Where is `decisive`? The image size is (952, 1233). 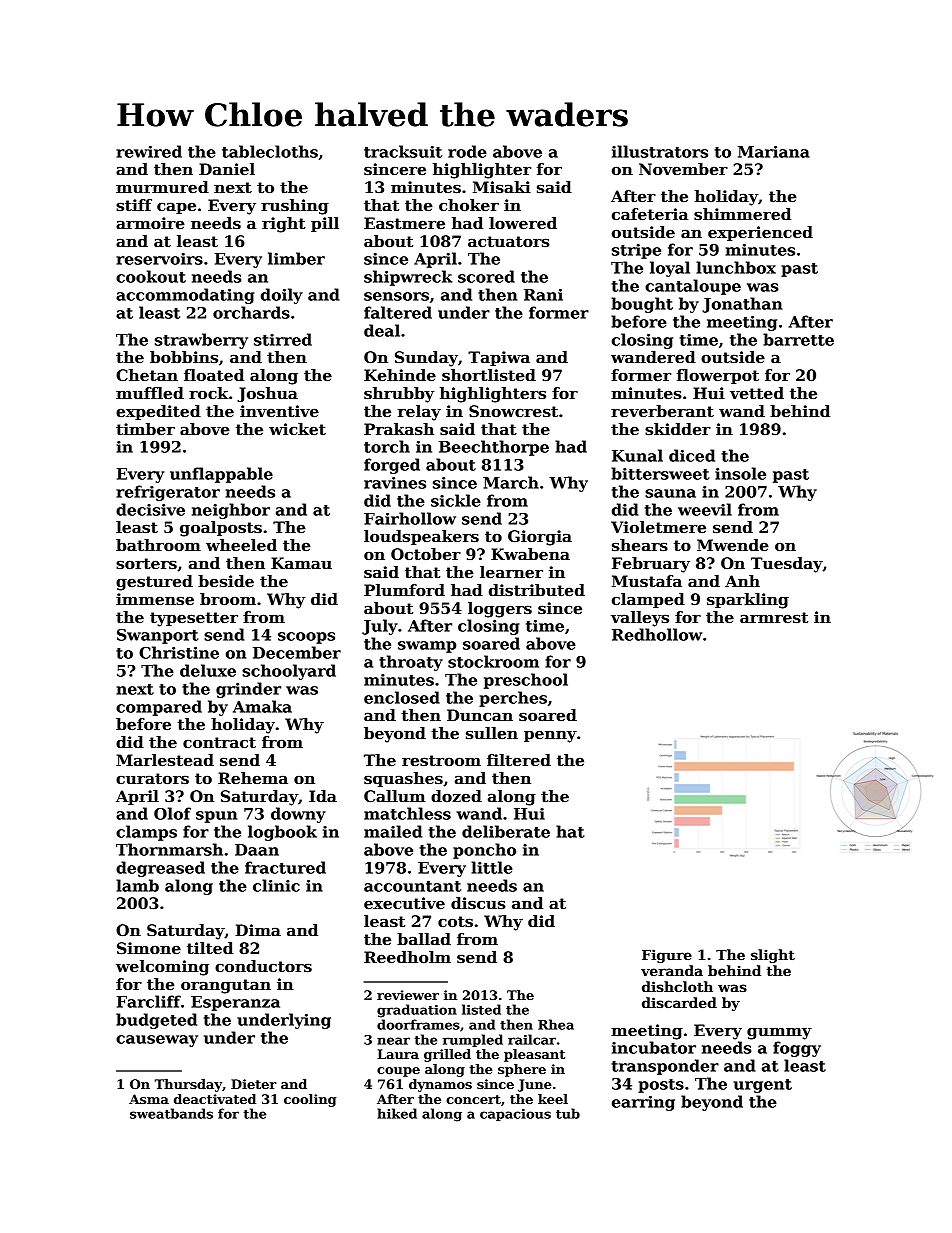
decisive is located at coordinates (150, 509).
